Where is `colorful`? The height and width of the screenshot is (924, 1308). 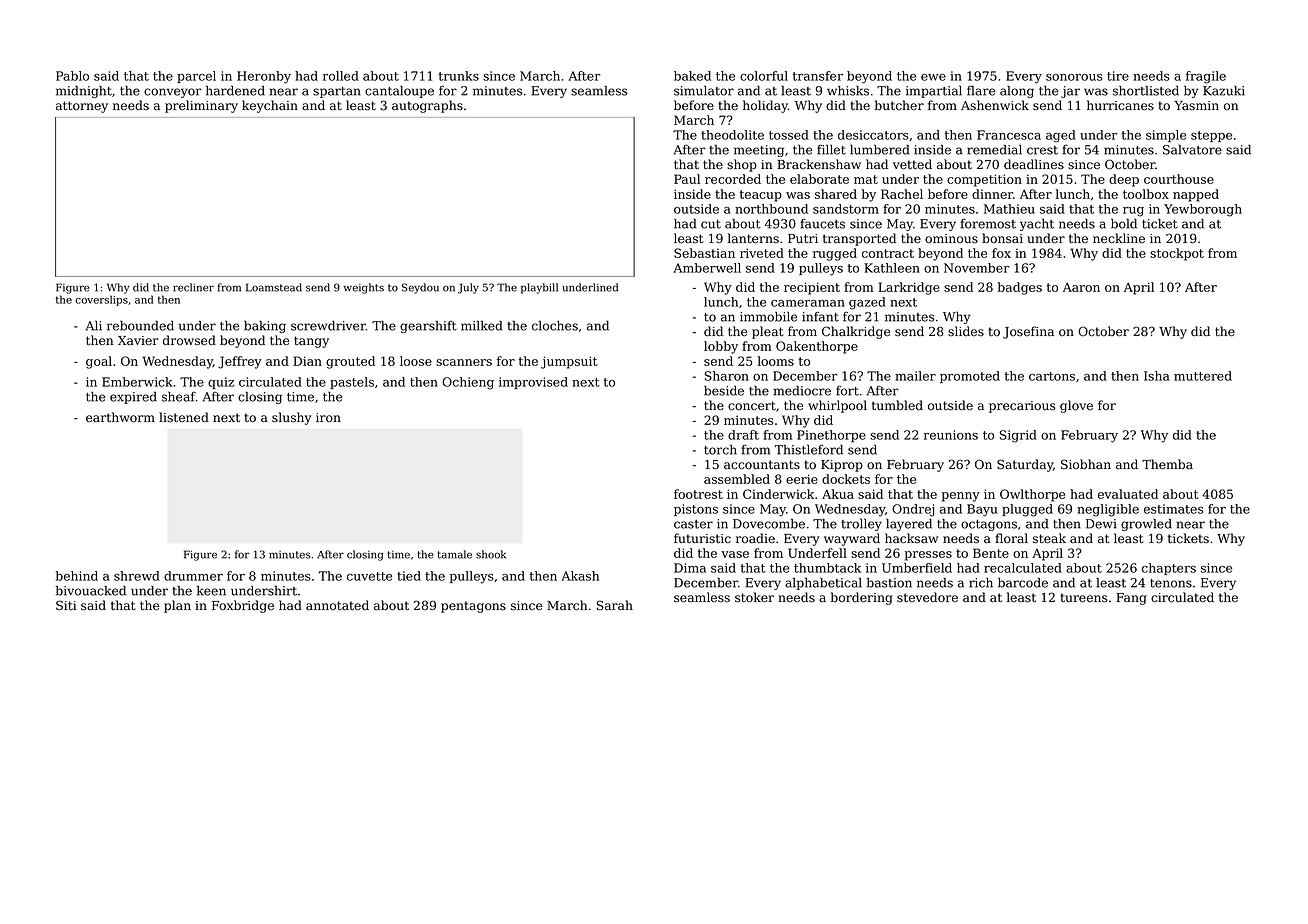 colorful is located at coordinates (764, 76).
